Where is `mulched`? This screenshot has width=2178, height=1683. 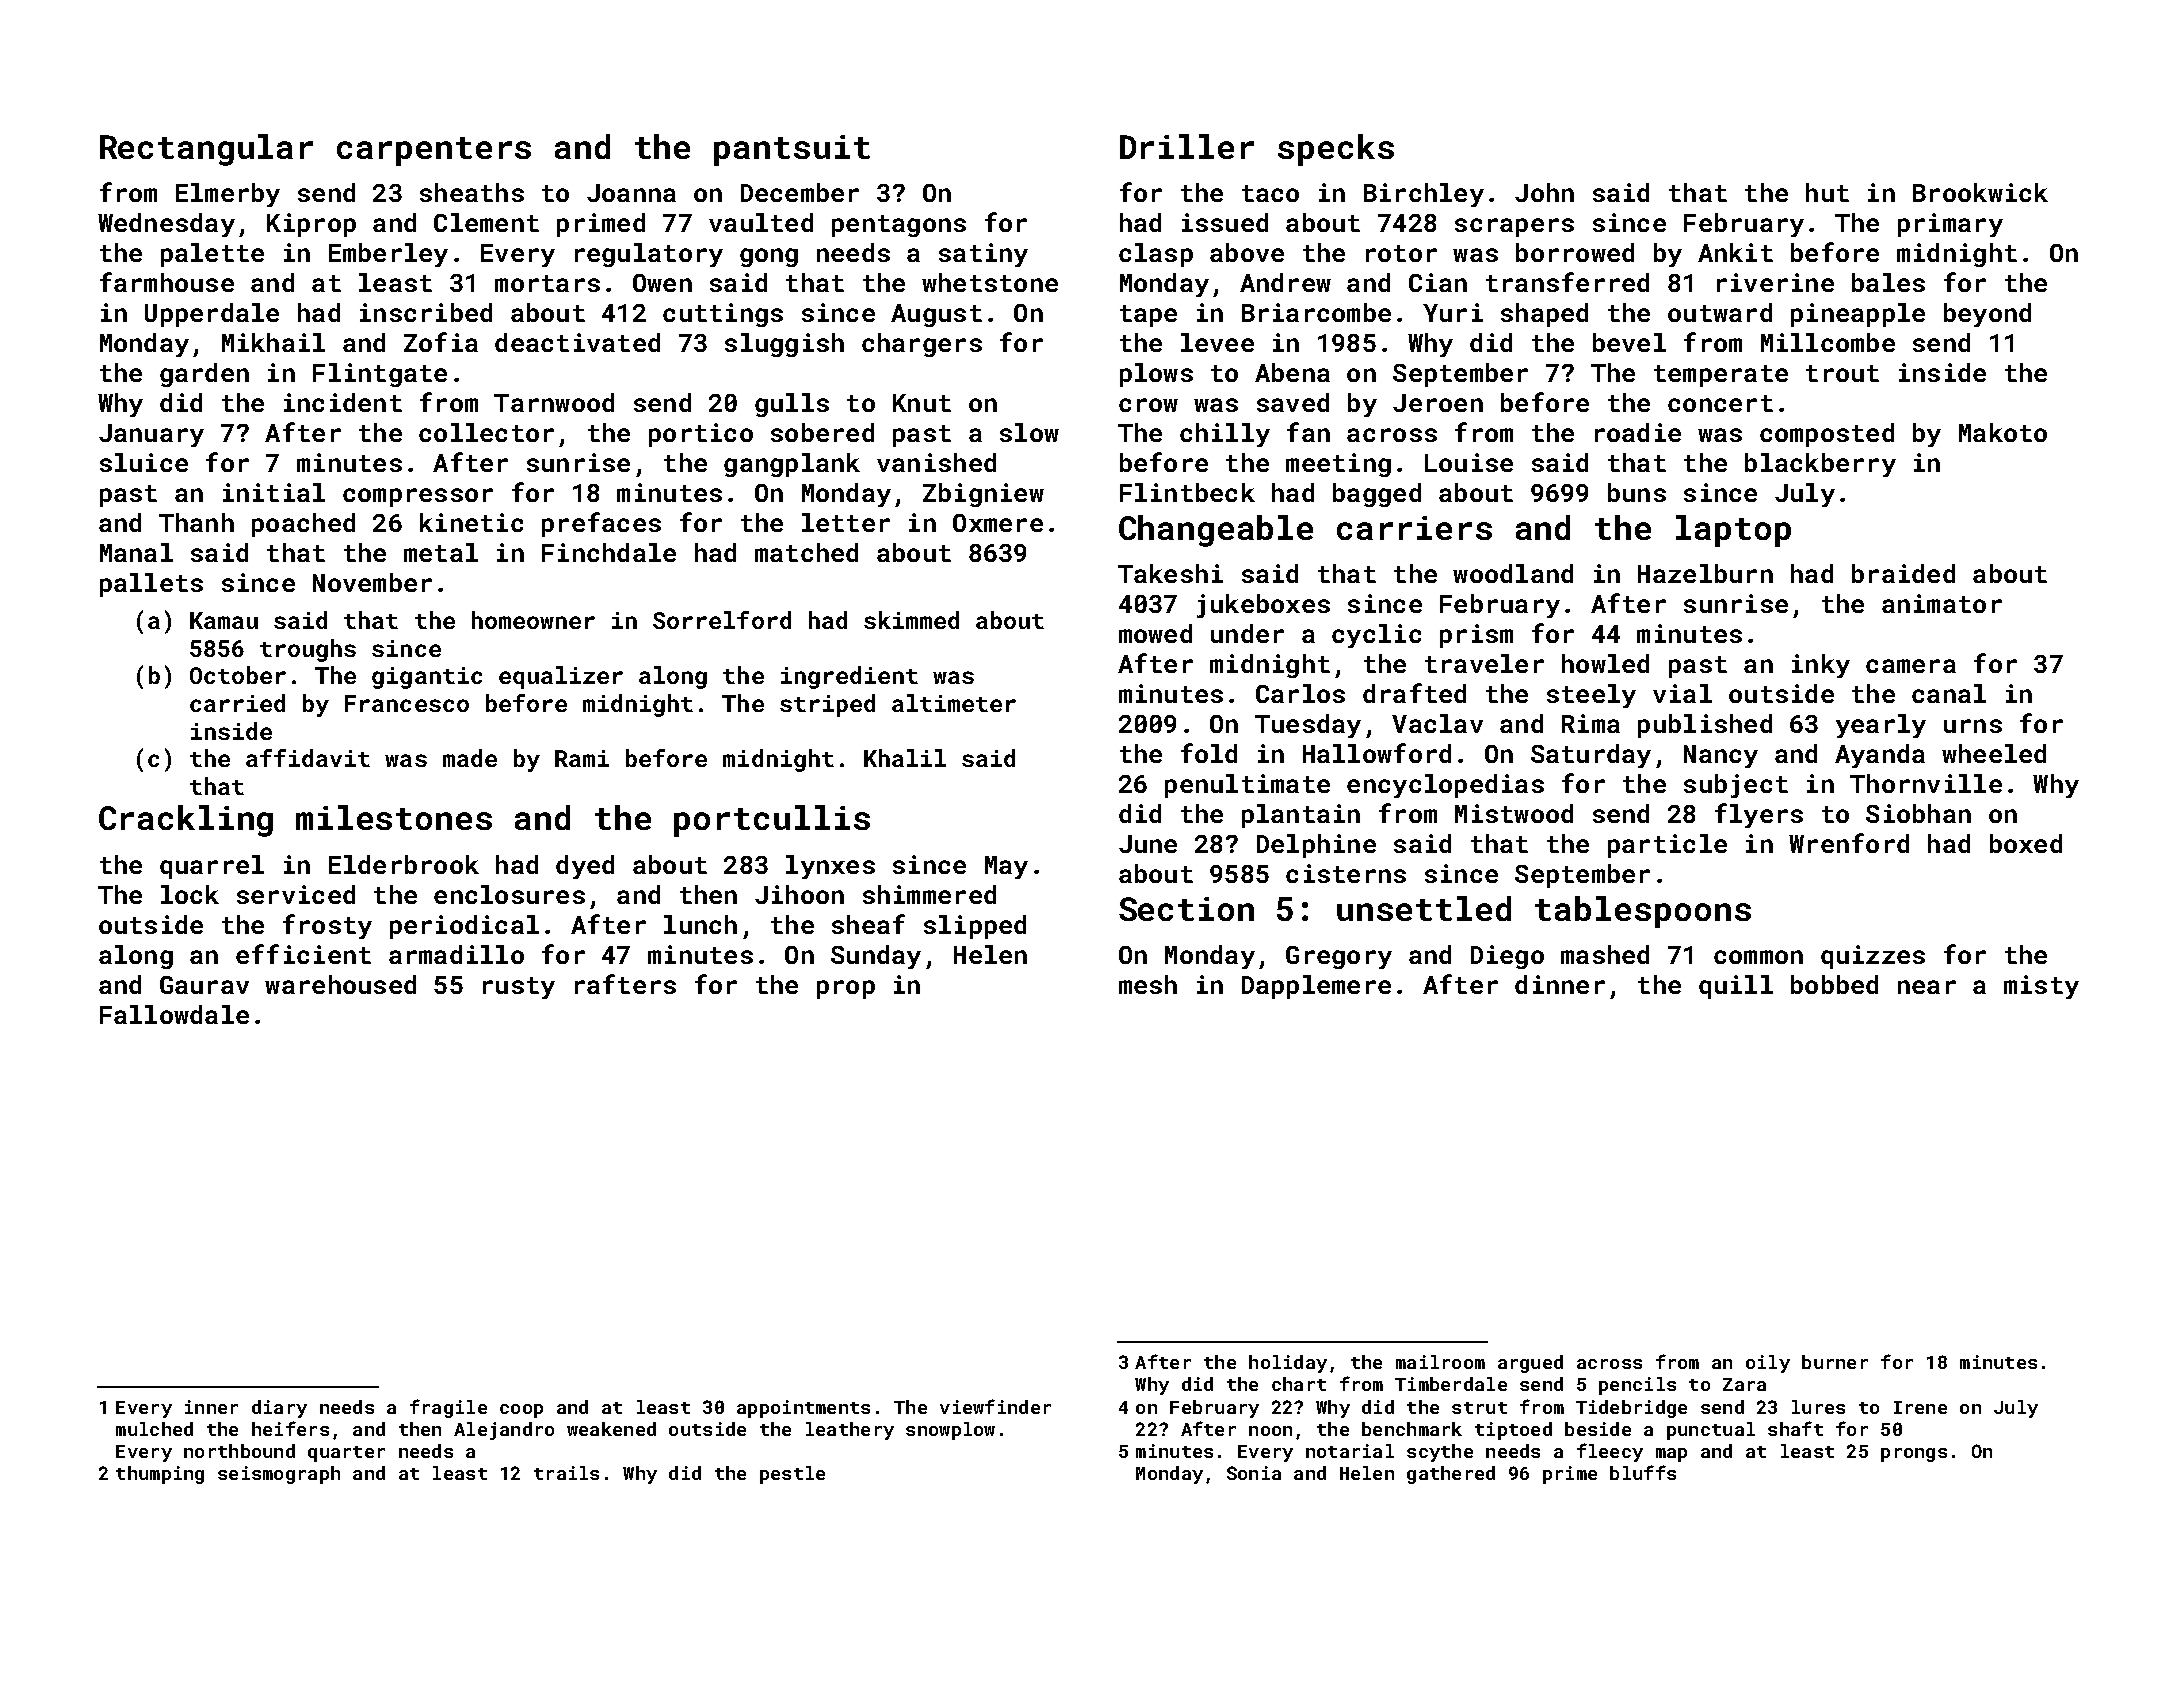
mulched is located at coordinates (154, 1429).
